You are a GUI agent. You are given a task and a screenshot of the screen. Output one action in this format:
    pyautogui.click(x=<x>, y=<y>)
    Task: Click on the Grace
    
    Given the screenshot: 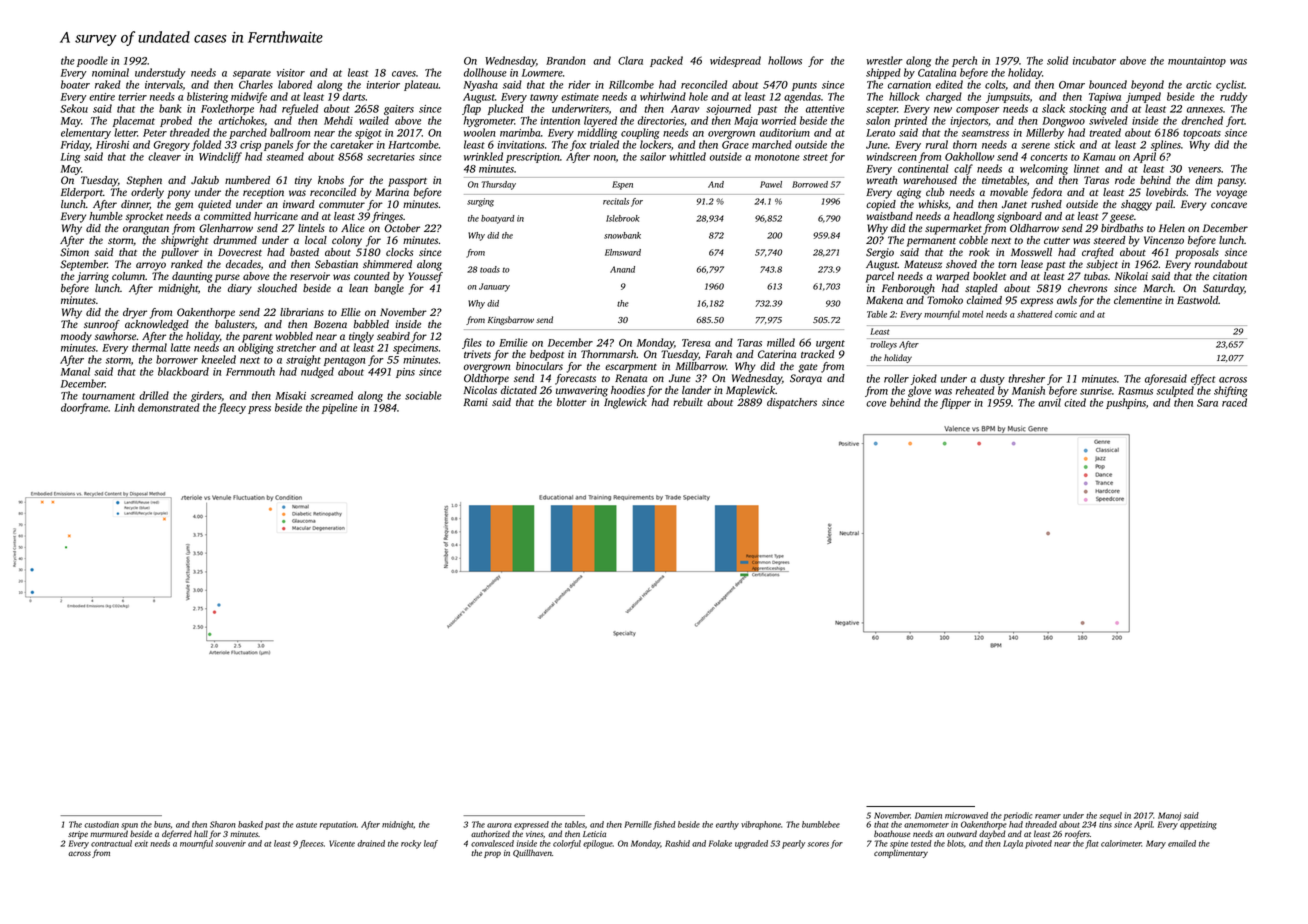 What is the action you would take?
    pyautogui.click(x=735, y=145)
